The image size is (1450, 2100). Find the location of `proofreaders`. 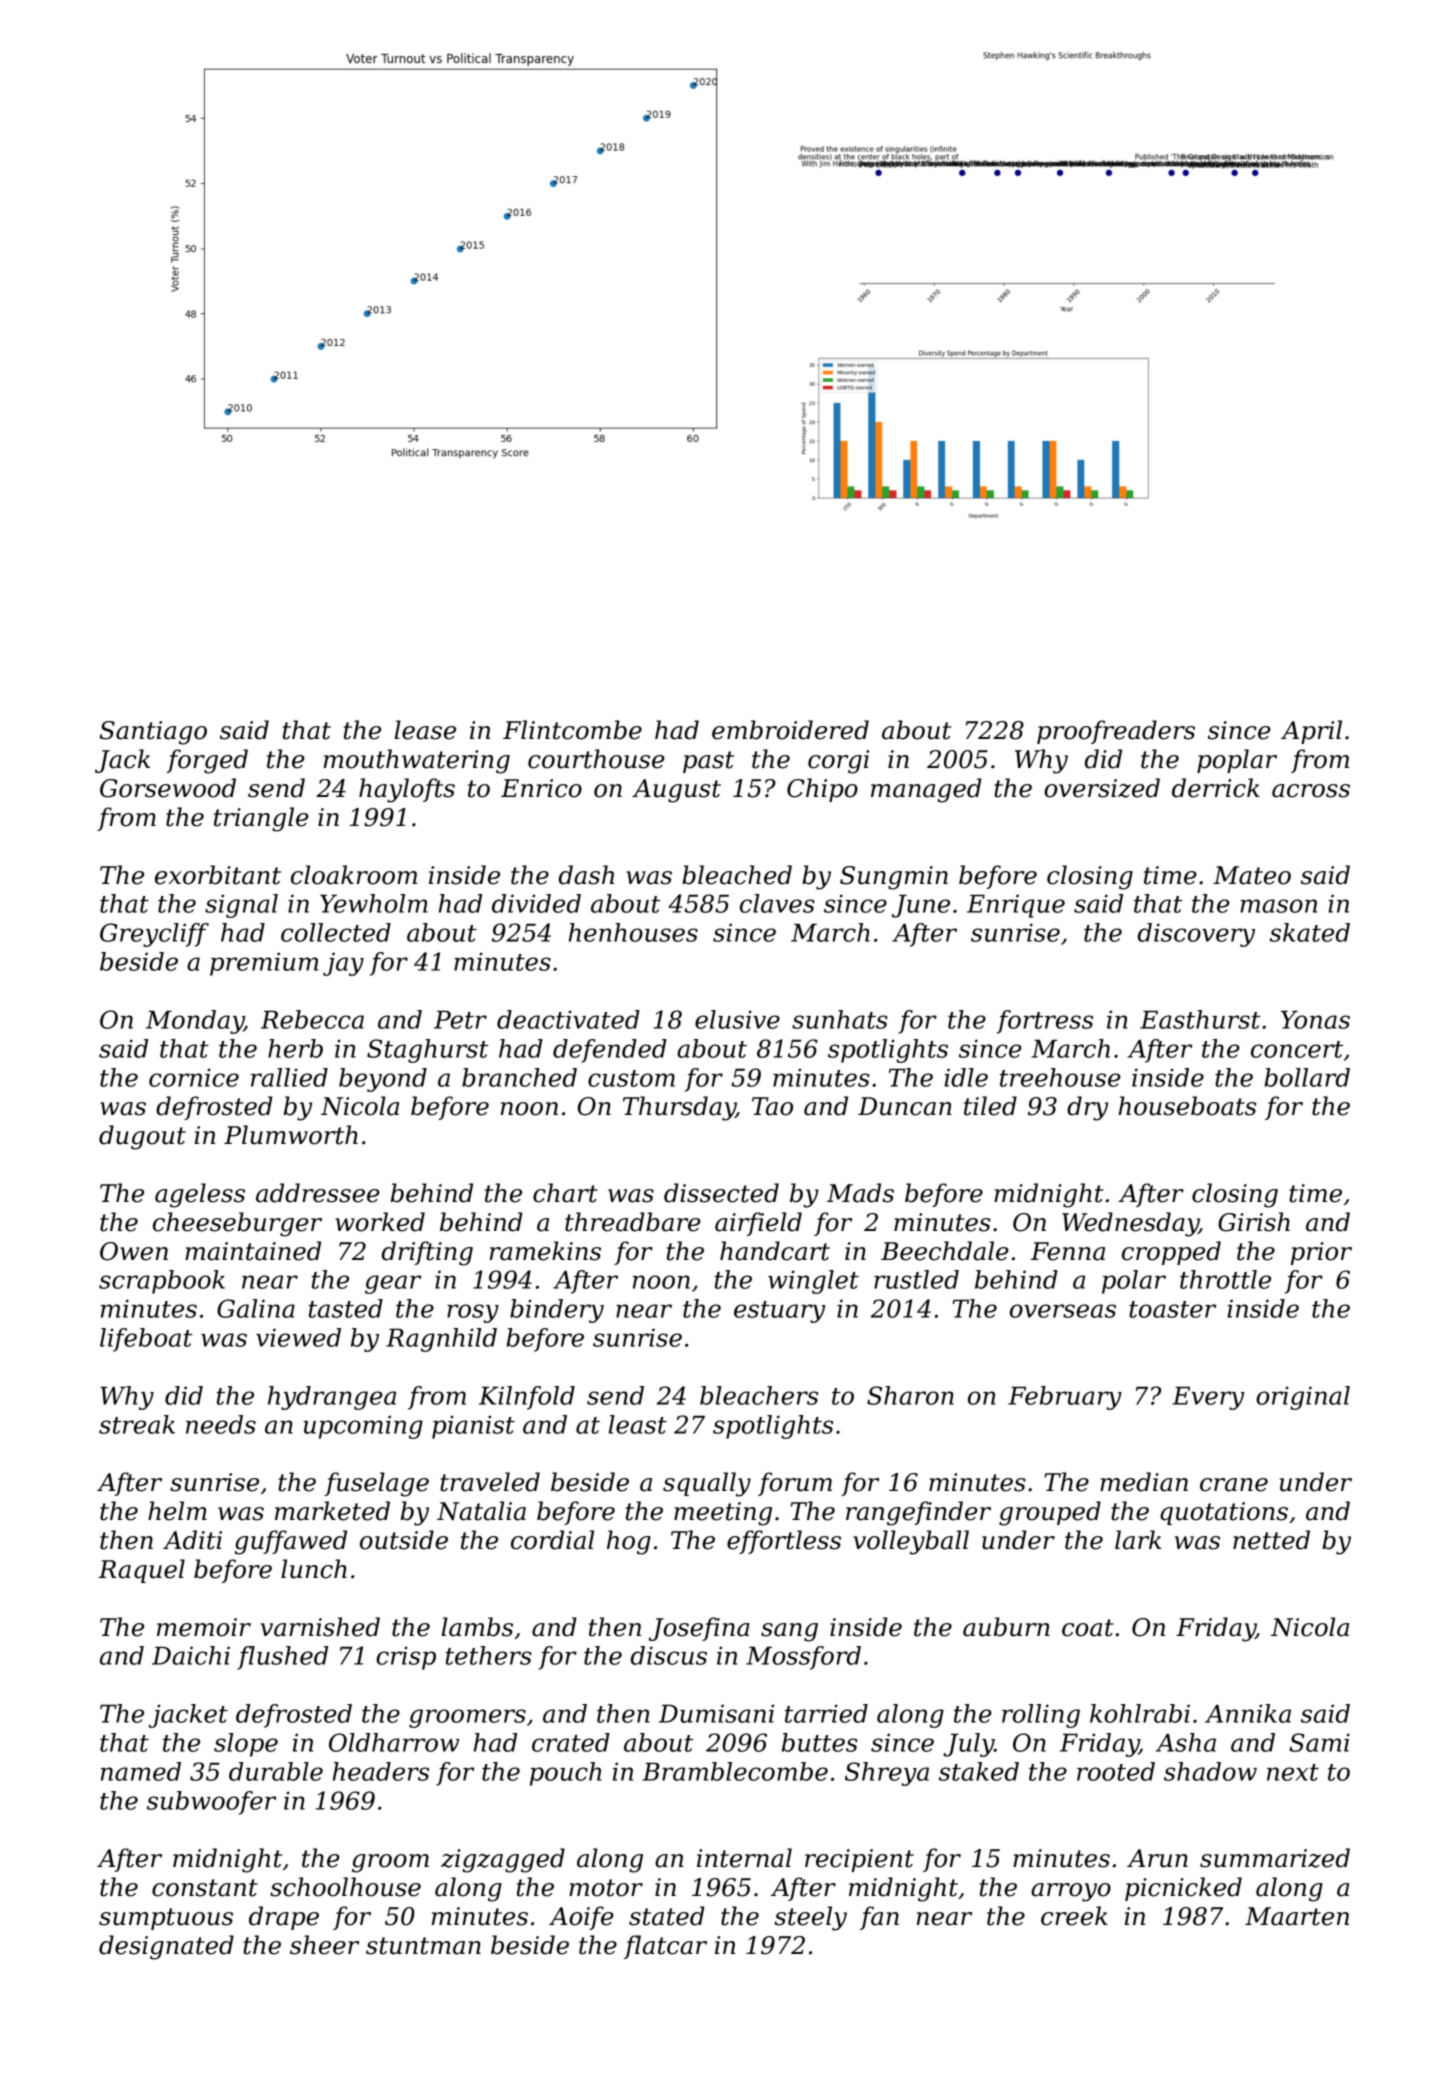

proofreaders is located at coordinates (1116, 732).
